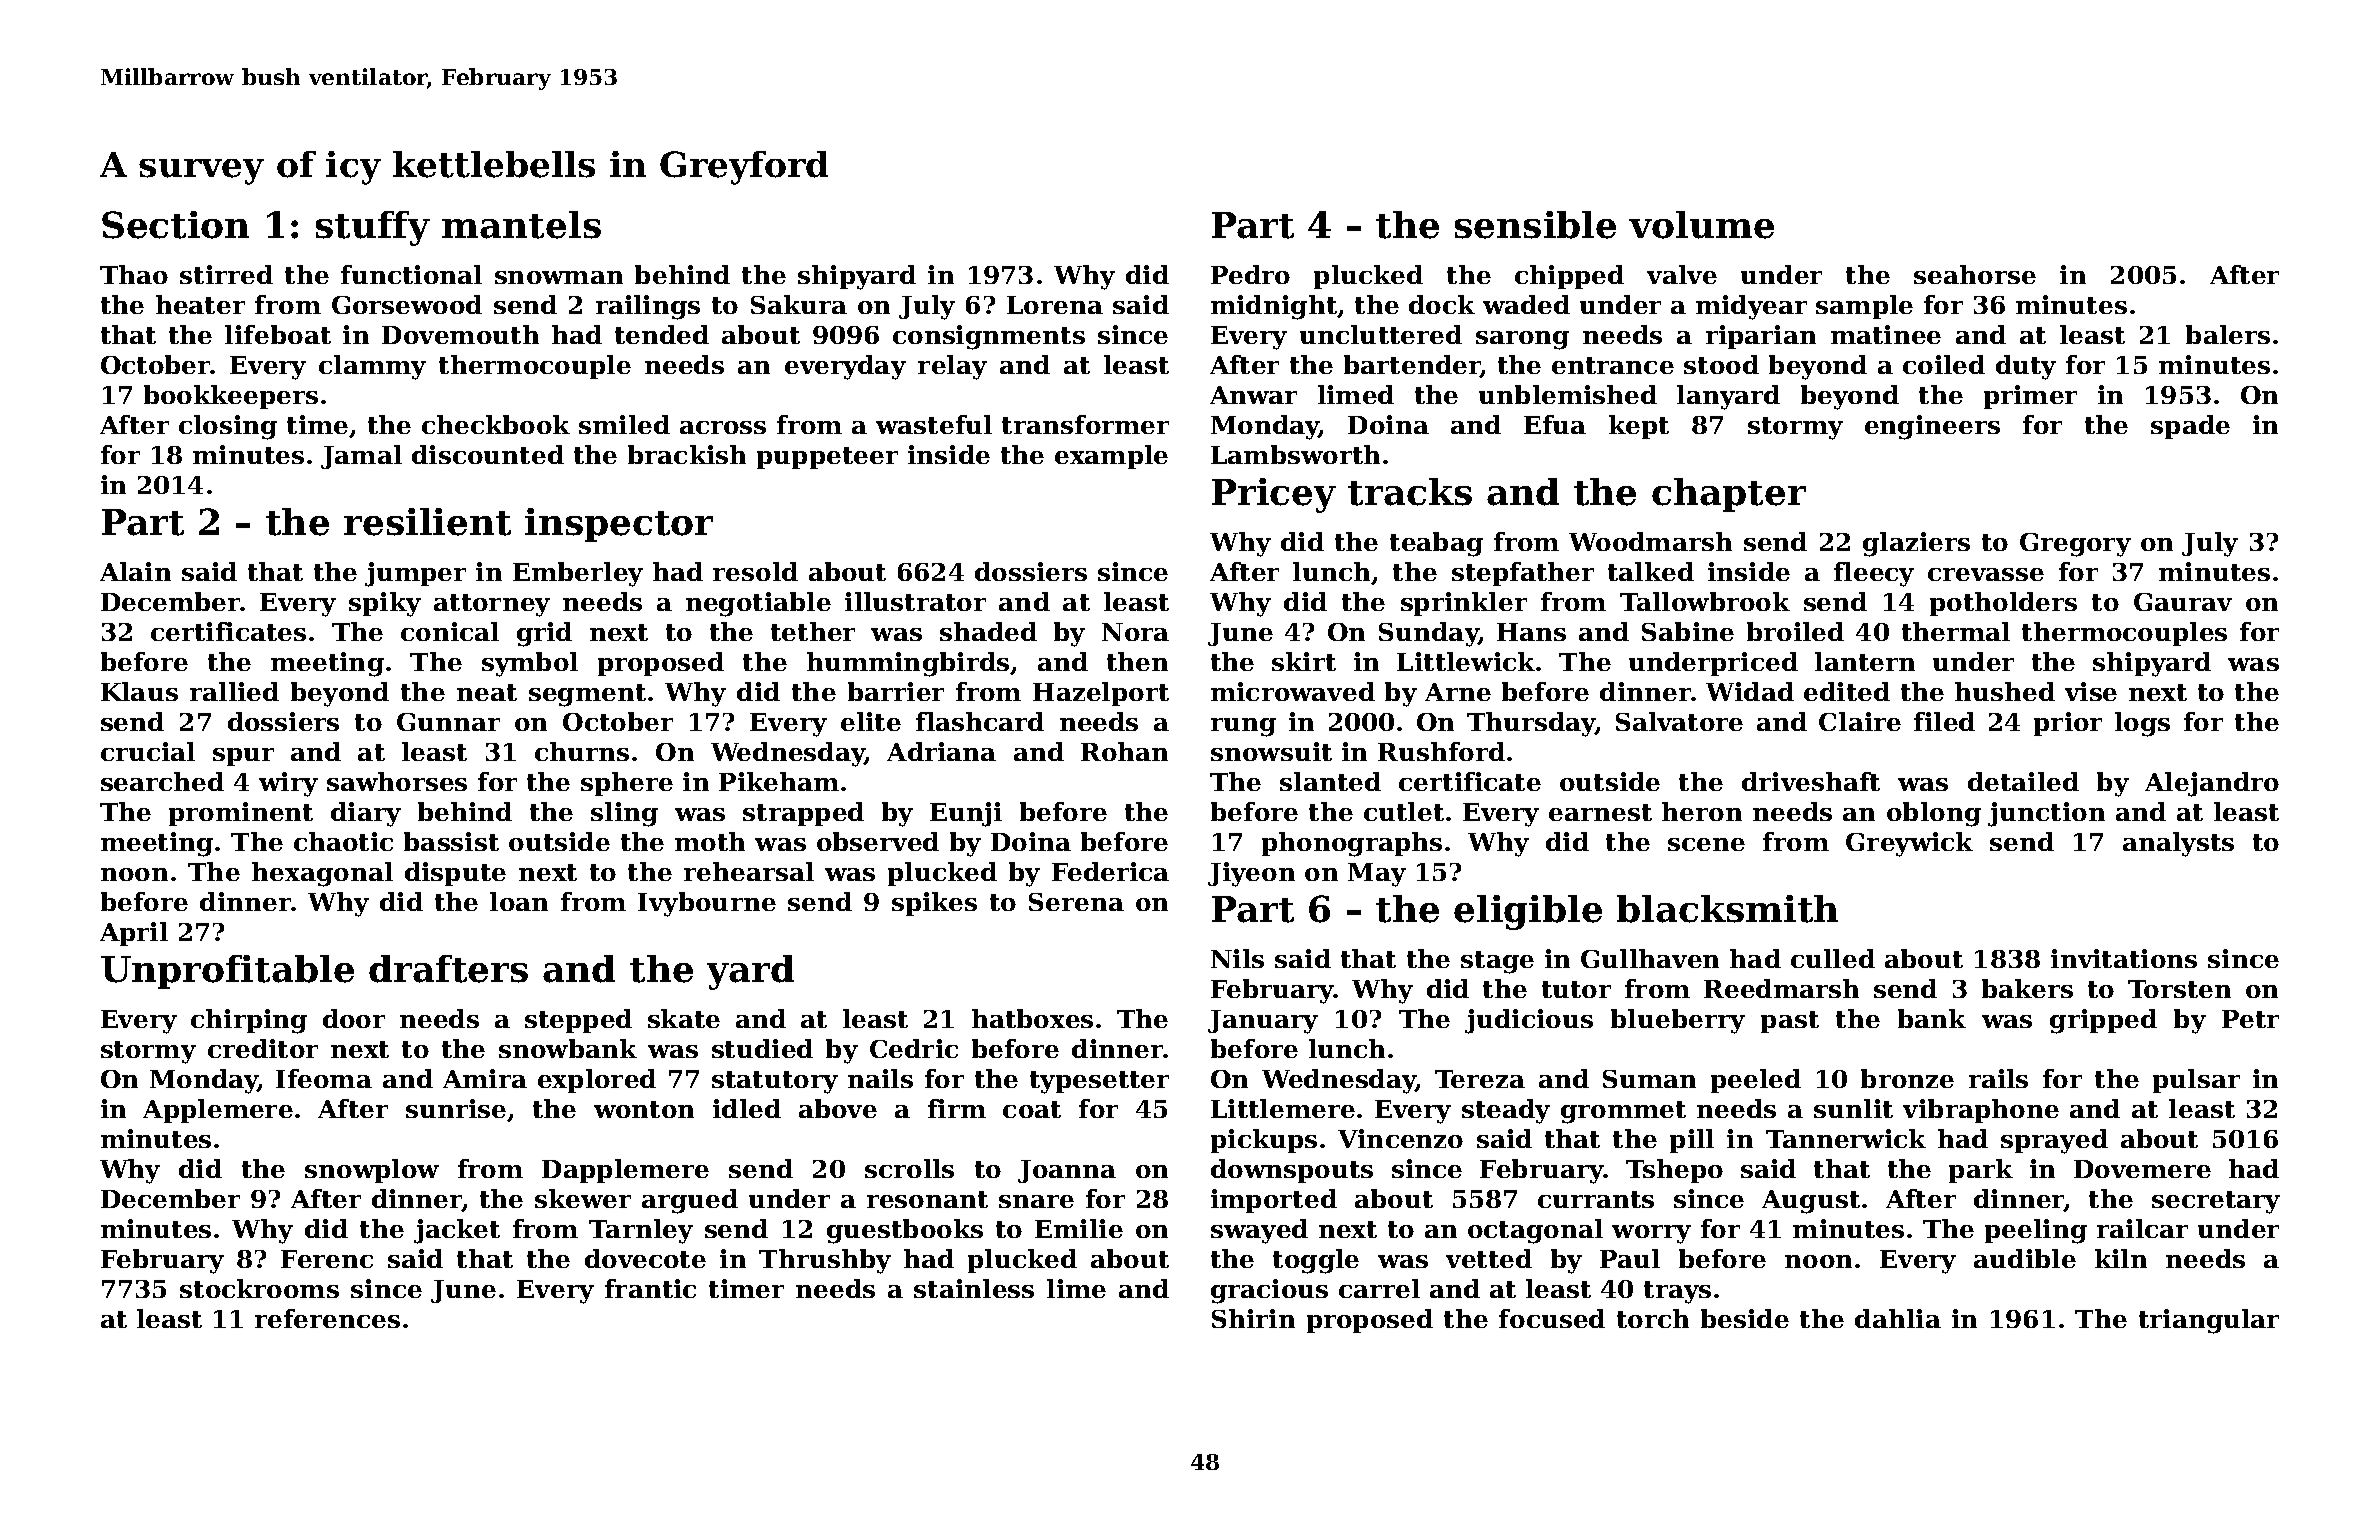 The width and height of the screenshot is (2380, 1540). What do you see at coordinates (1795, 631) in the screenshot?
I see `broiled` at bounding box center [1795, 631].
